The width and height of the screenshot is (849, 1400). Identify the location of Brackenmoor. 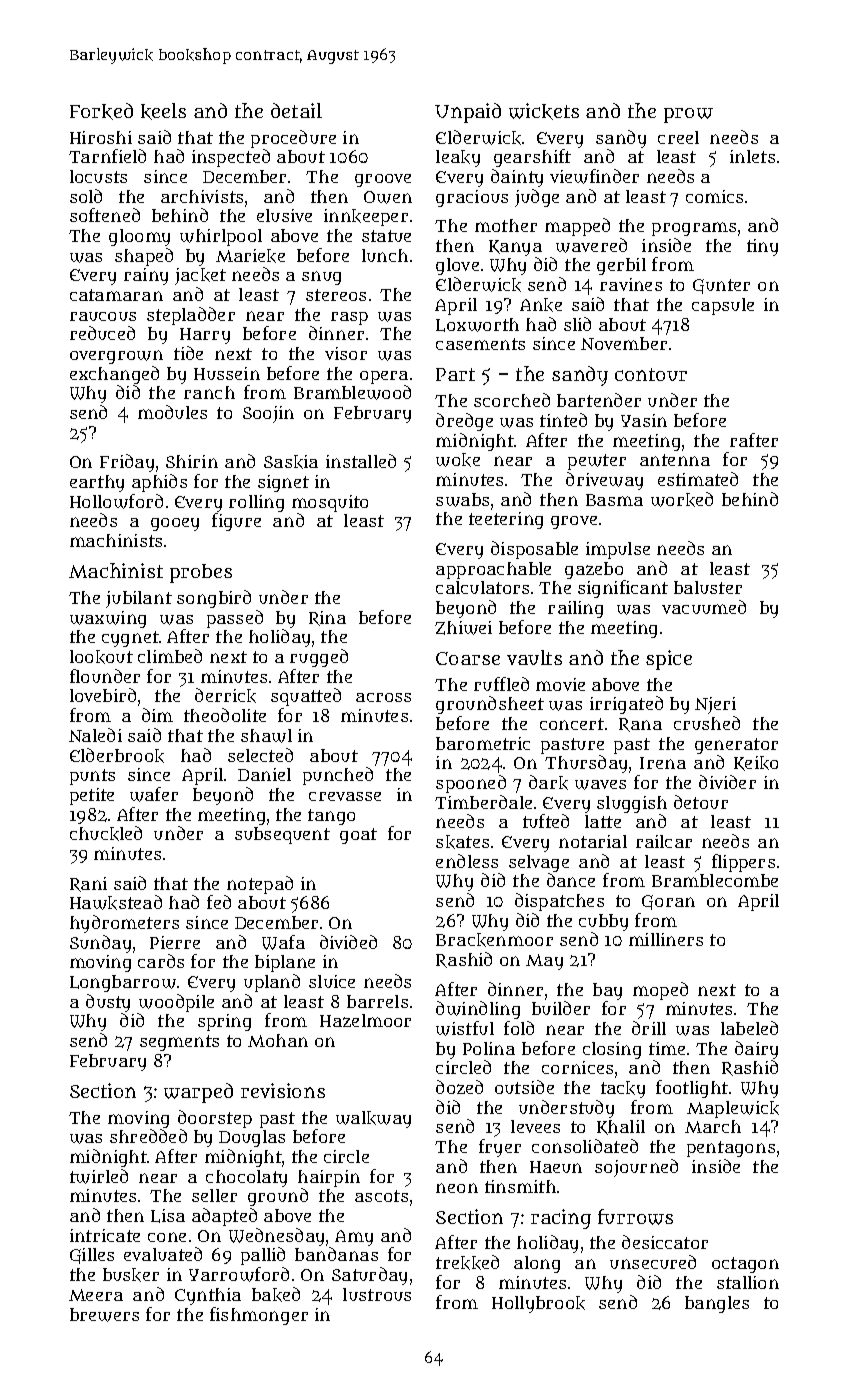
(494, 940).
